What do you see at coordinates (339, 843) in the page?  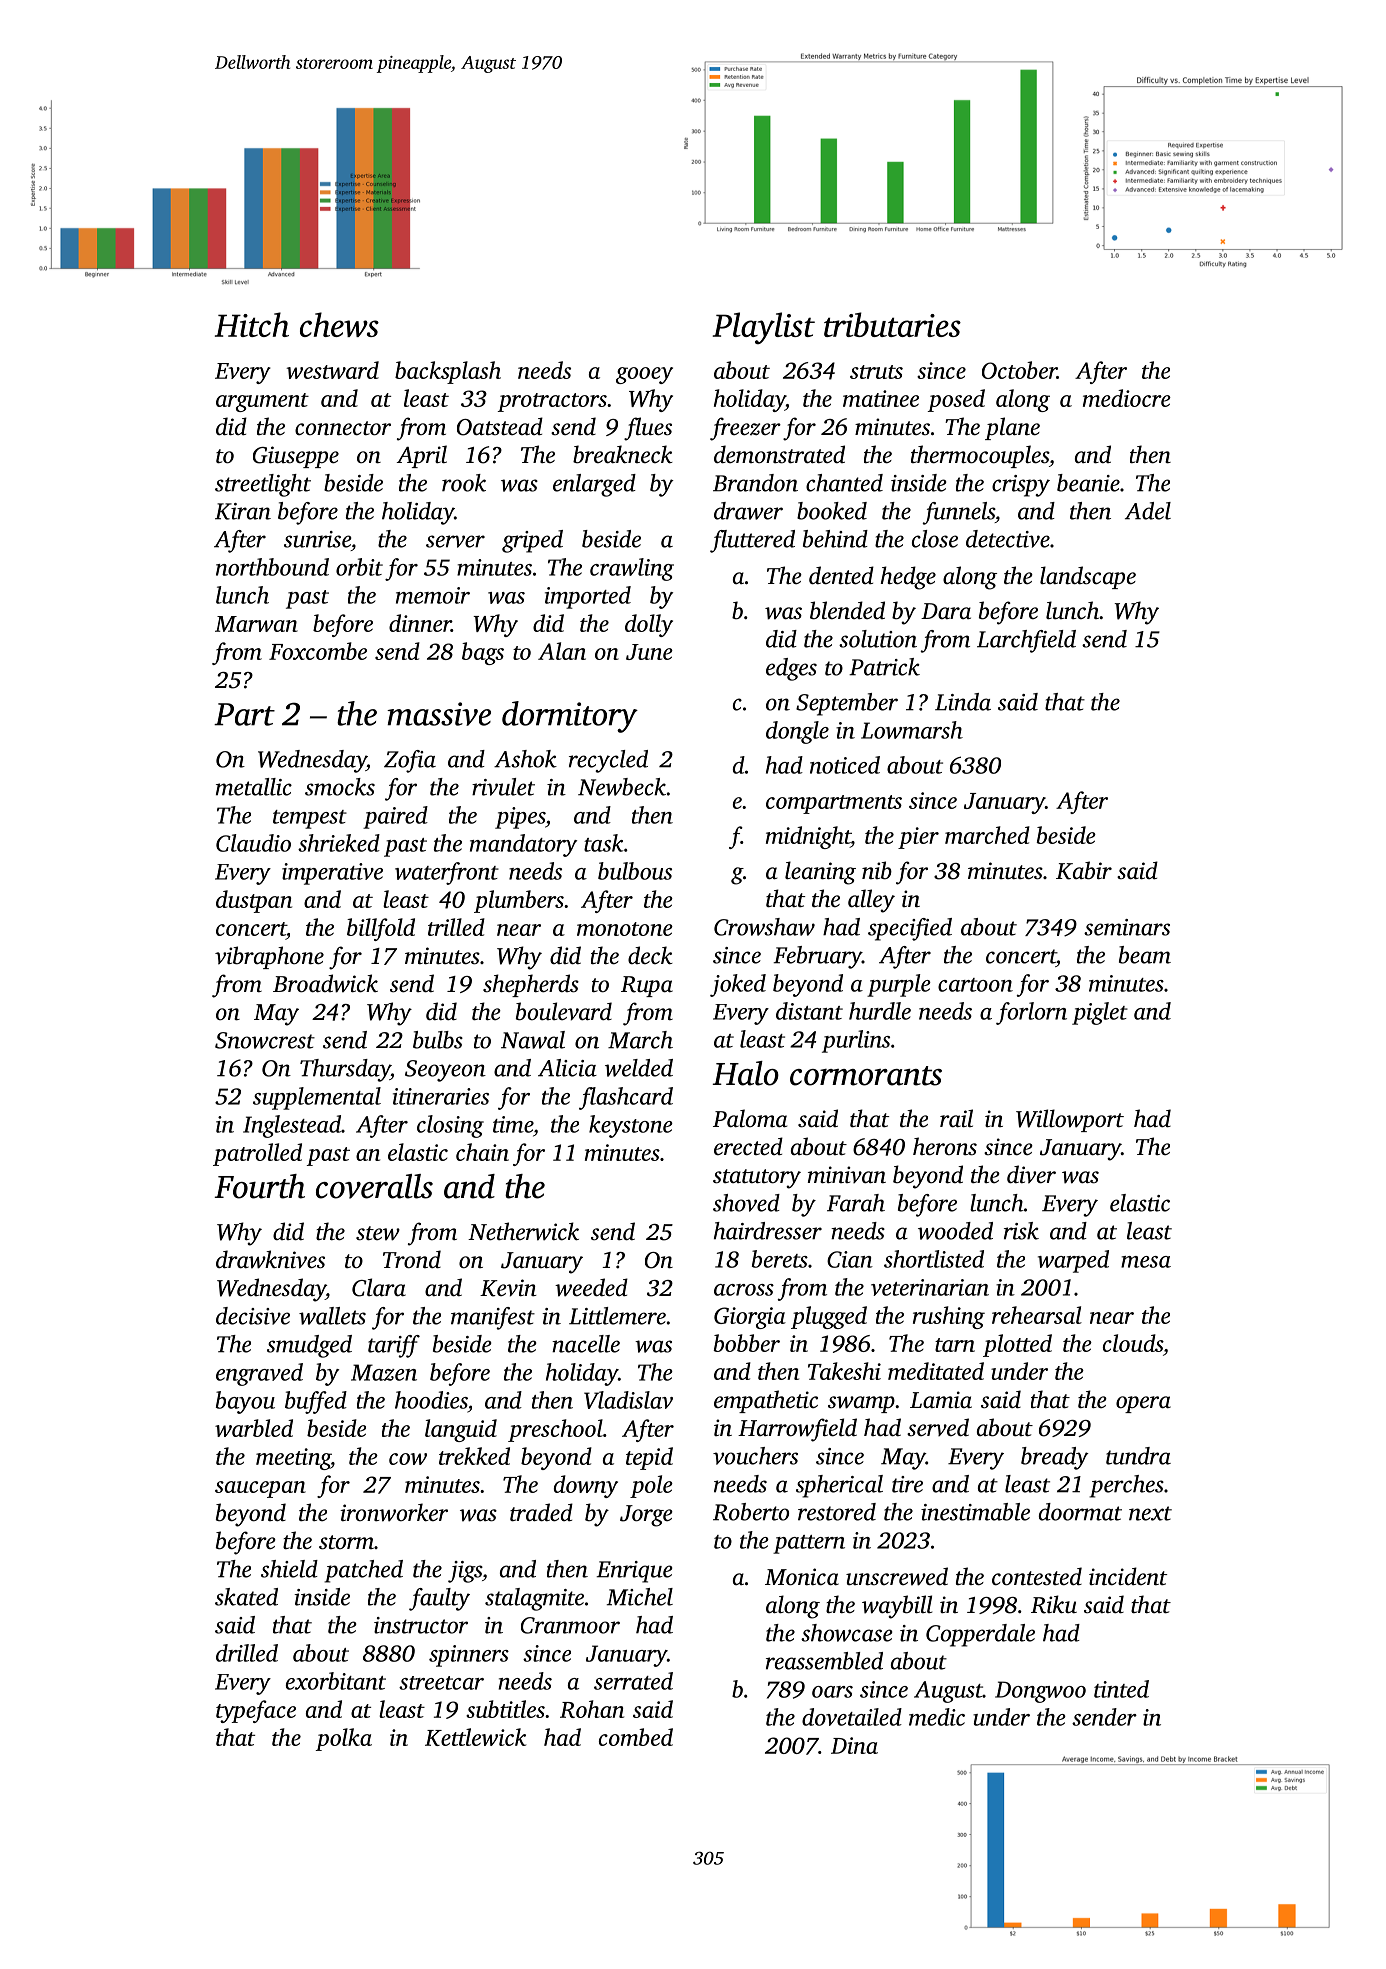 I see `shrieked` at bounding box center [339, 843].
